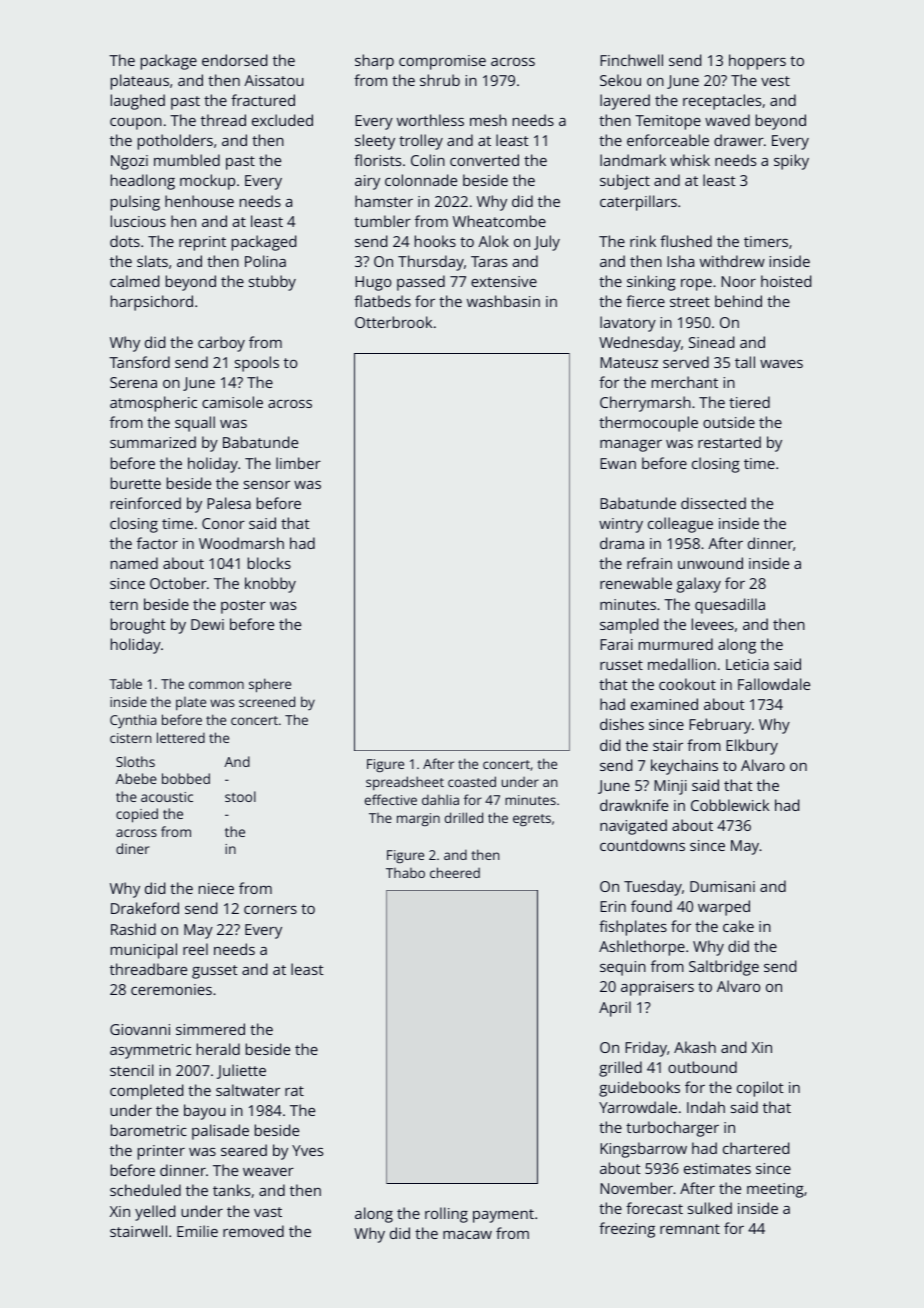  I want to click on Aissatou, so click(273, 80).
